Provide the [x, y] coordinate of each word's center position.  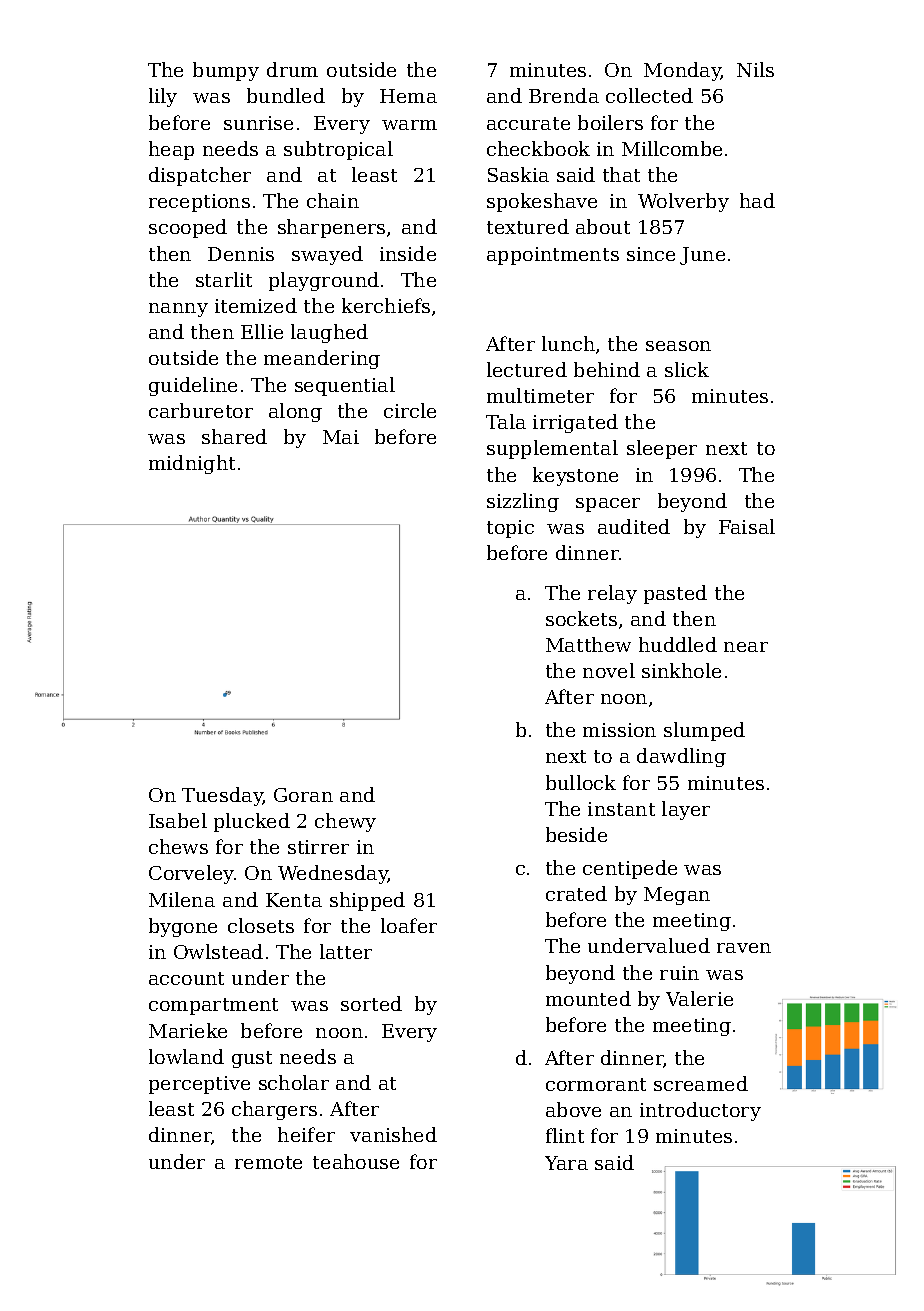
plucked [252, 822]
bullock [581, 782]
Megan [677, 896]
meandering [322, 359]
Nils [755, 69]
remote [268, 1162]
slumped [704, 731]
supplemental [552, 449]
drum [292, 69]
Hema [408, 96]
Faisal [747, 526]
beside [576, 834]
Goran [303, 795]
